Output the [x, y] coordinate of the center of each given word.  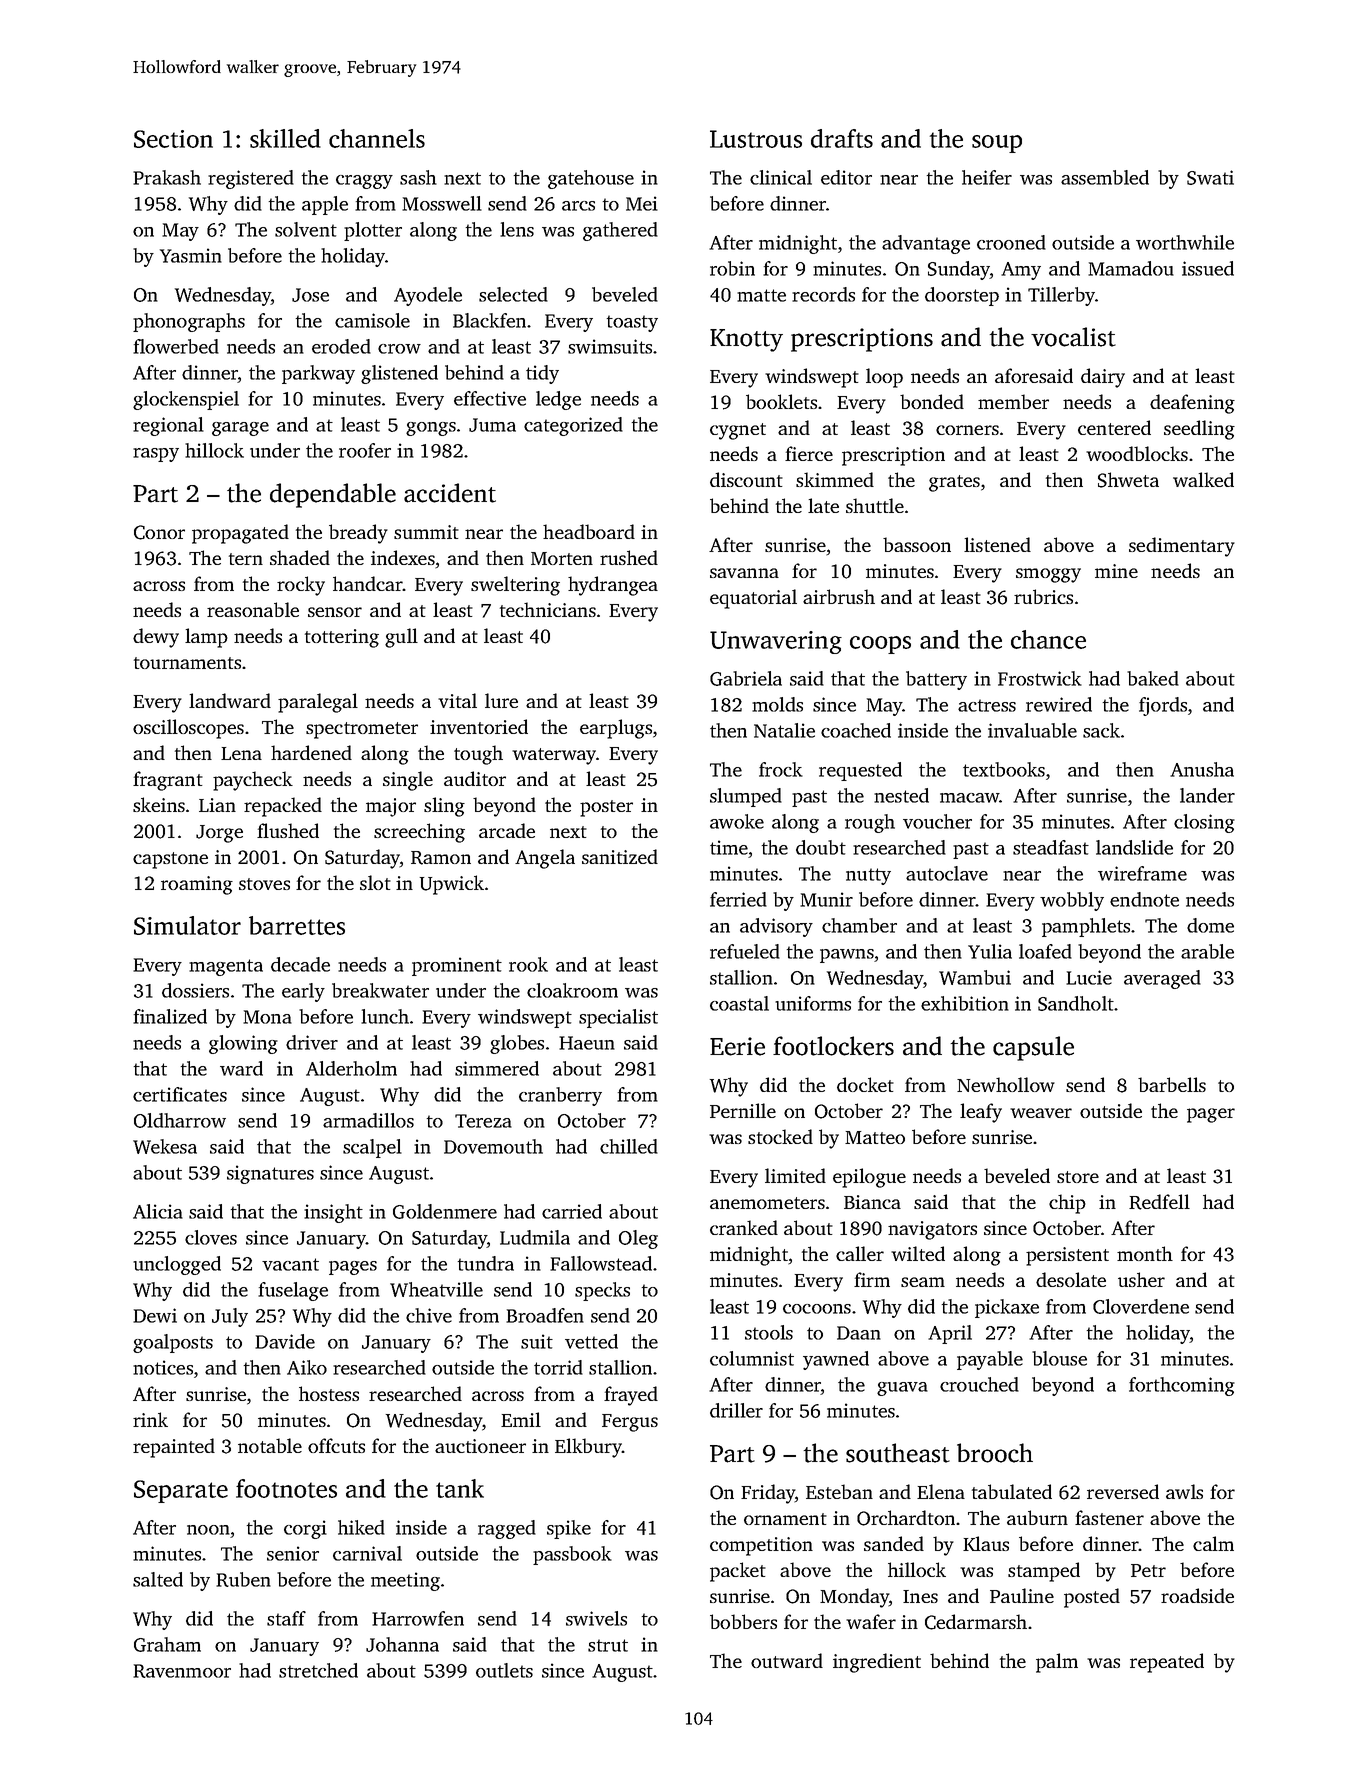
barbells [1172, 1084]
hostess [329, 1393]
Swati [1210, 177]
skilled [285, 138]
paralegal [318, 703]
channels [377, 138]
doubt [821, 847]
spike [569, 1529]
